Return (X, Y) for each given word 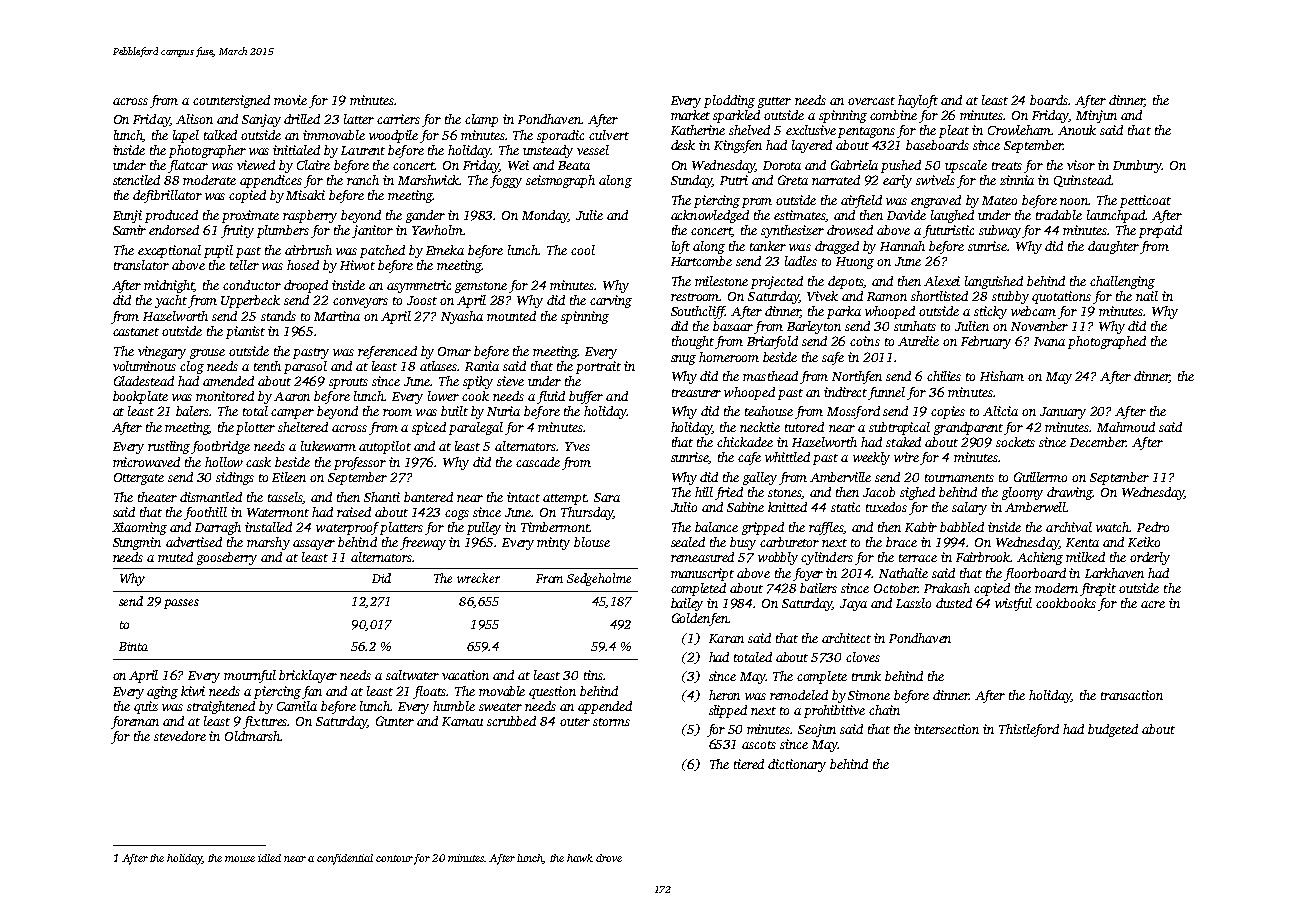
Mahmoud (1126, 427)
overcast (871, 101)
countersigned (231, 101)
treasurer (696, 393)
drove (609, 858)
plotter (255, 428)
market (690, 115)
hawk (580, 858)
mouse (240, 859)
